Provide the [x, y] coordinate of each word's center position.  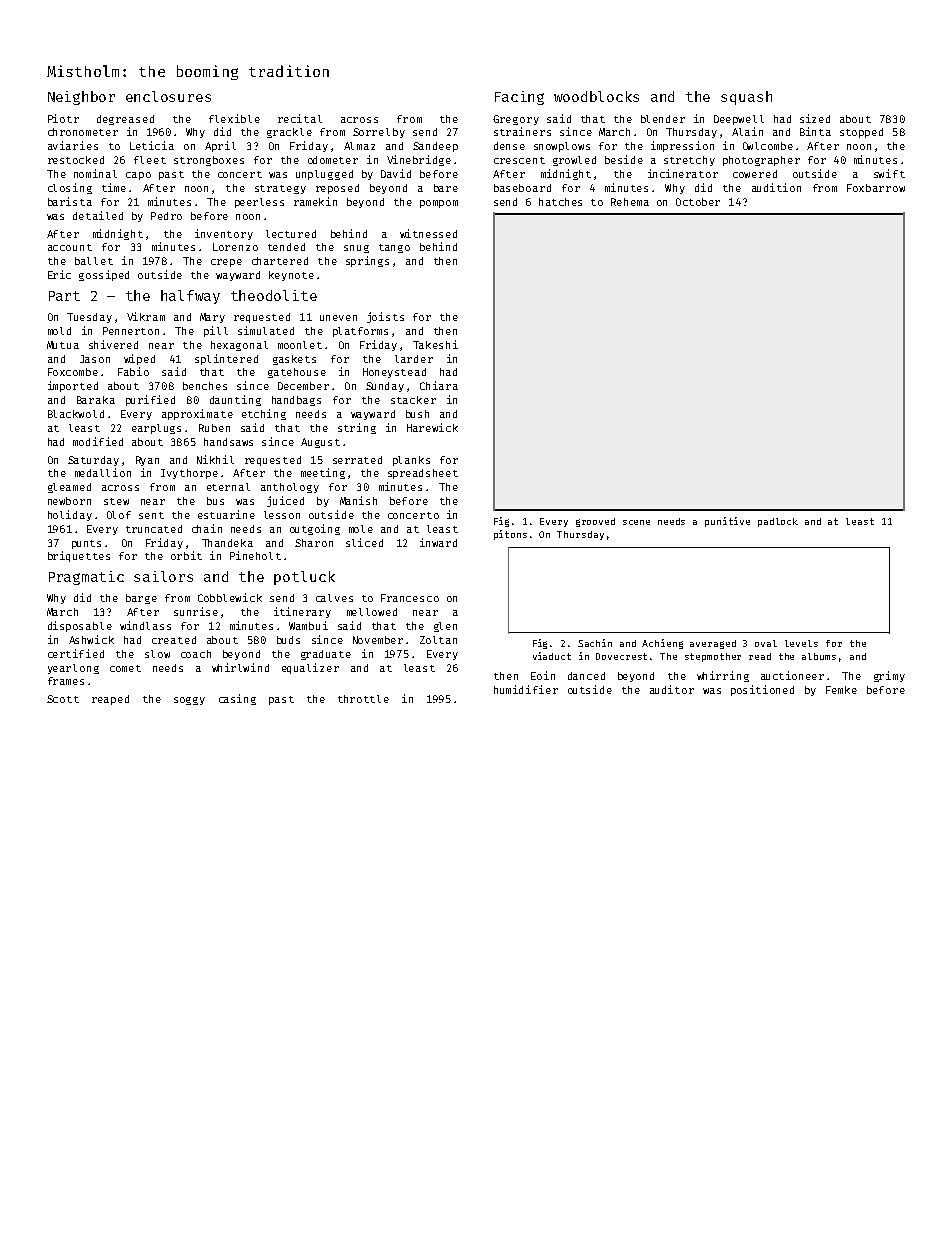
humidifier [526, 689]
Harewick [432, 427]
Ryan [147, 461]
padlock [778, 522]
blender [663, 119]
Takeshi [435, 344]
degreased [125, 120]
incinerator [683, 173]
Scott [63, 699]
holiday [70, 515]
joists [385, 317]
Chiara [439, 385]
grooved [595, 522]
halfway [190, 297]
